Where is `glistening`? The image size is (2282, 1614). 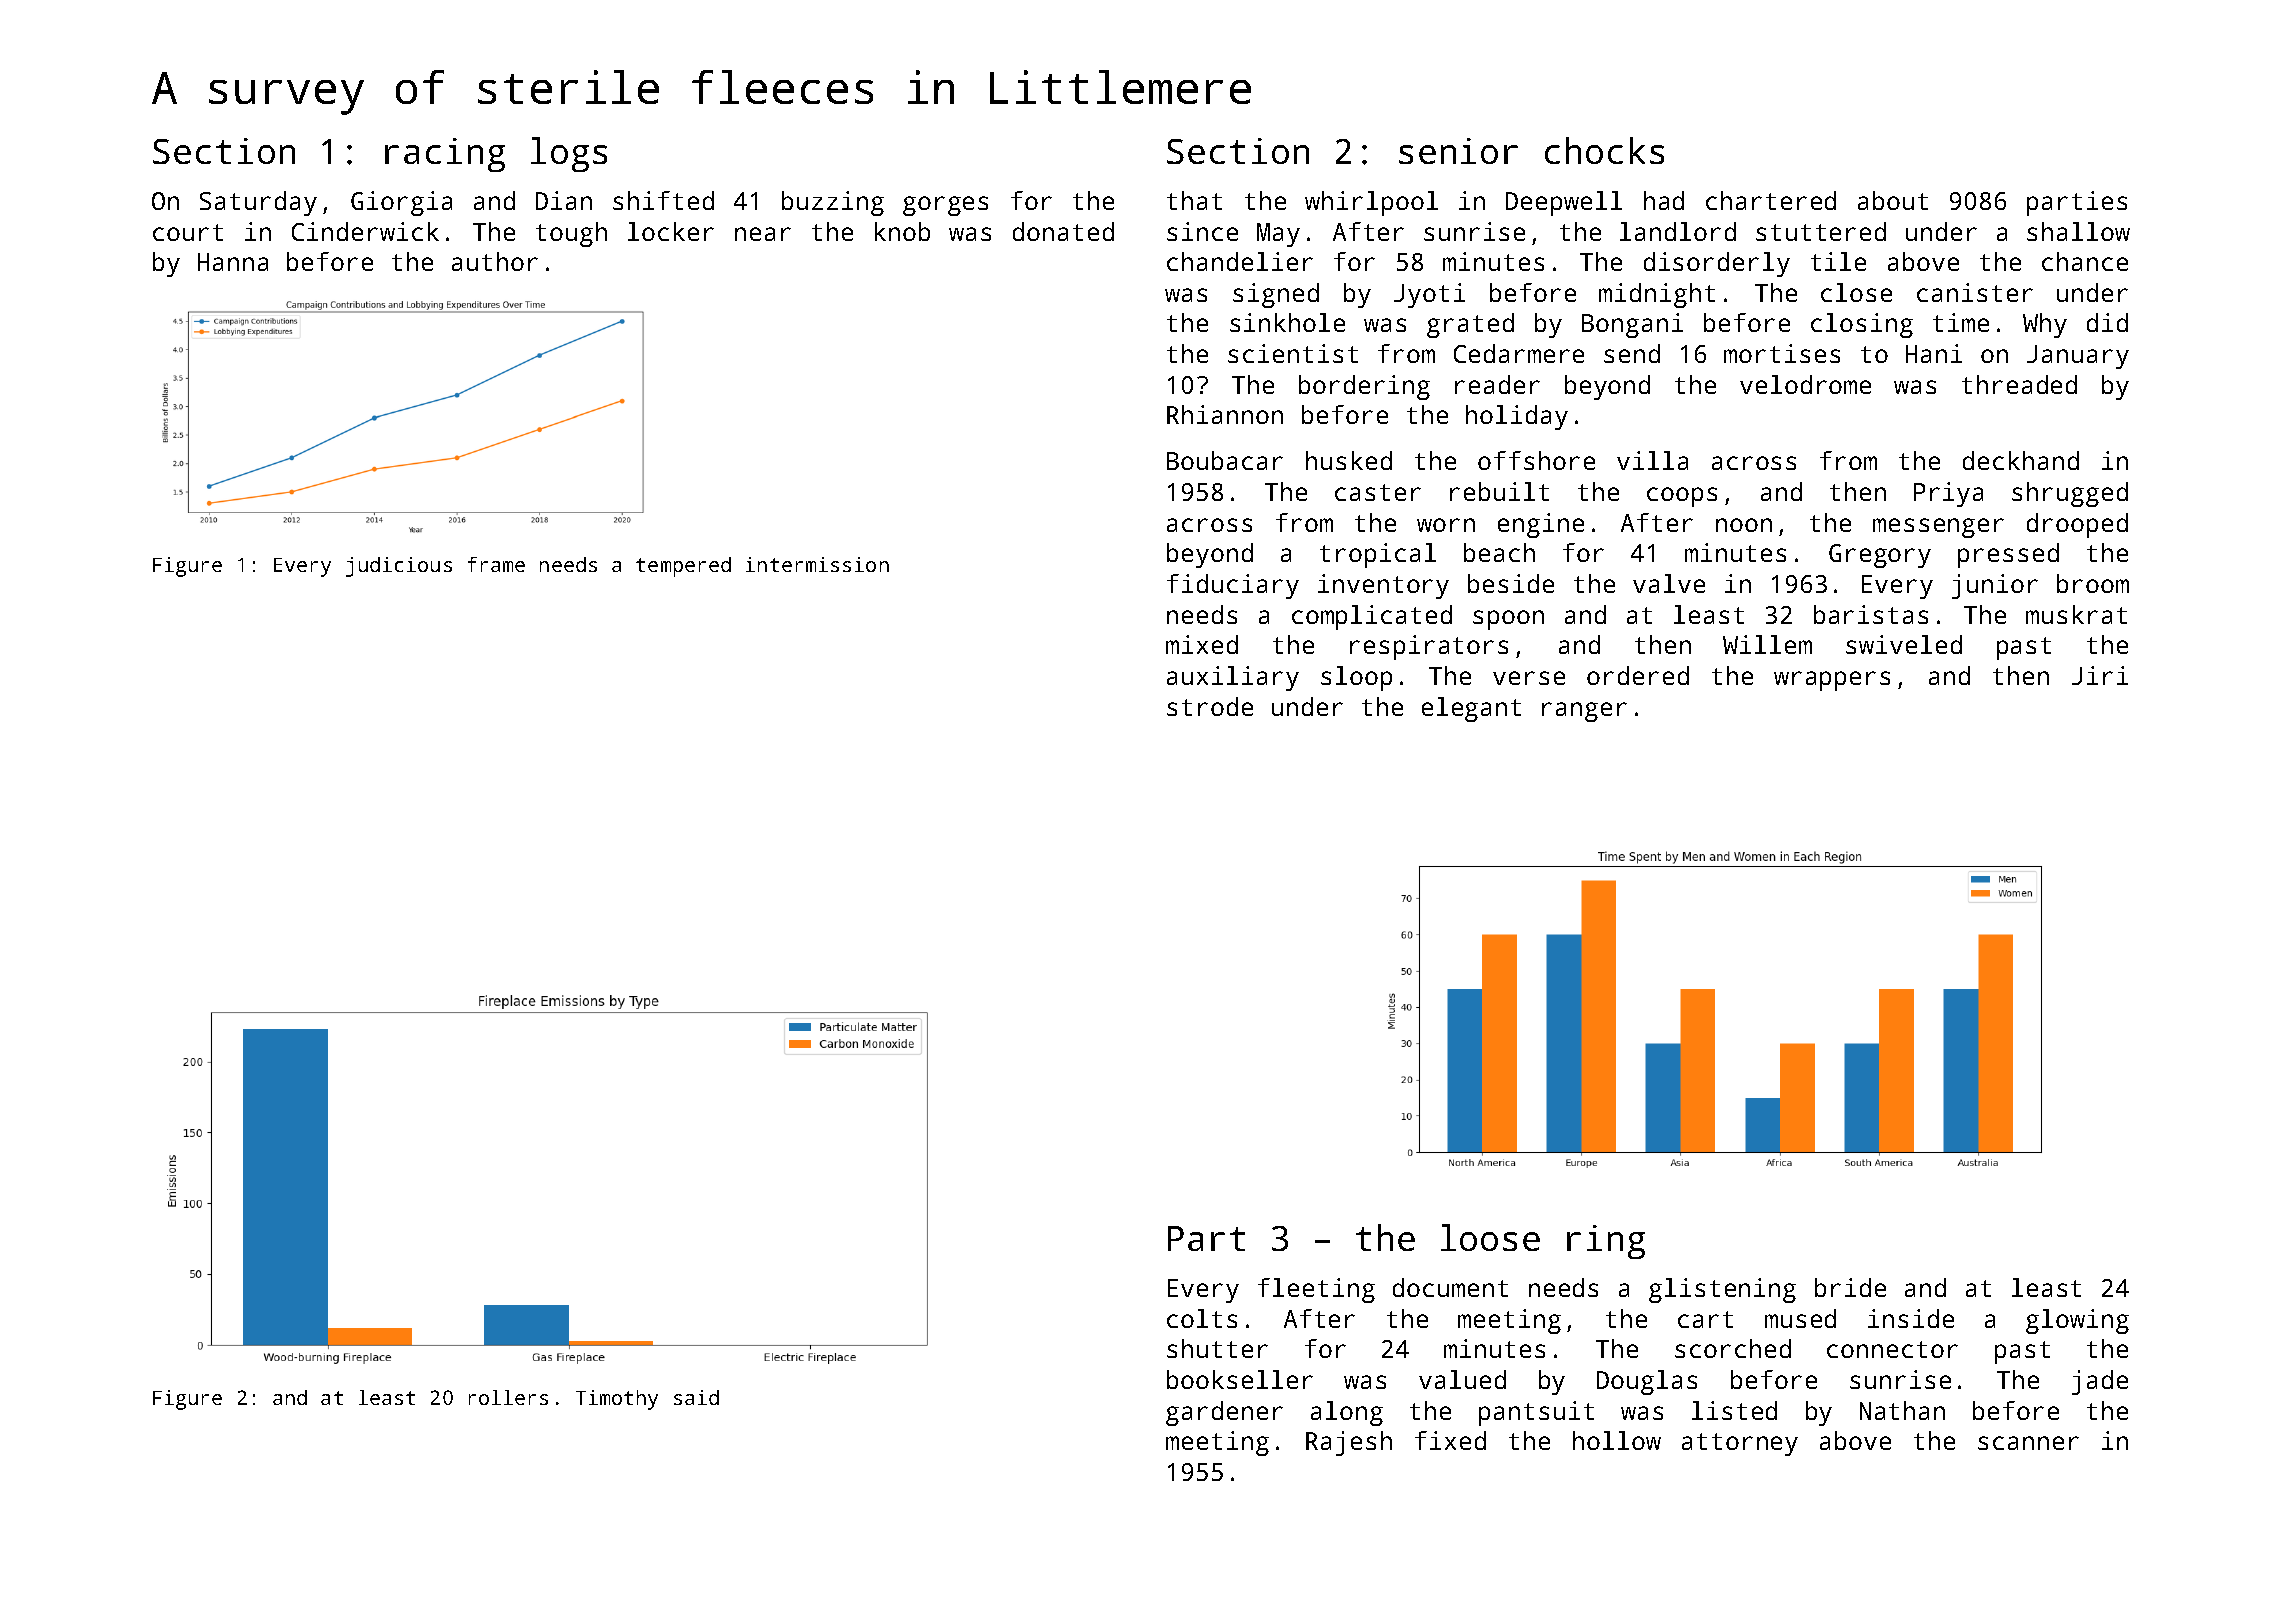 glistening is located at coordinates (1722, 1290).
